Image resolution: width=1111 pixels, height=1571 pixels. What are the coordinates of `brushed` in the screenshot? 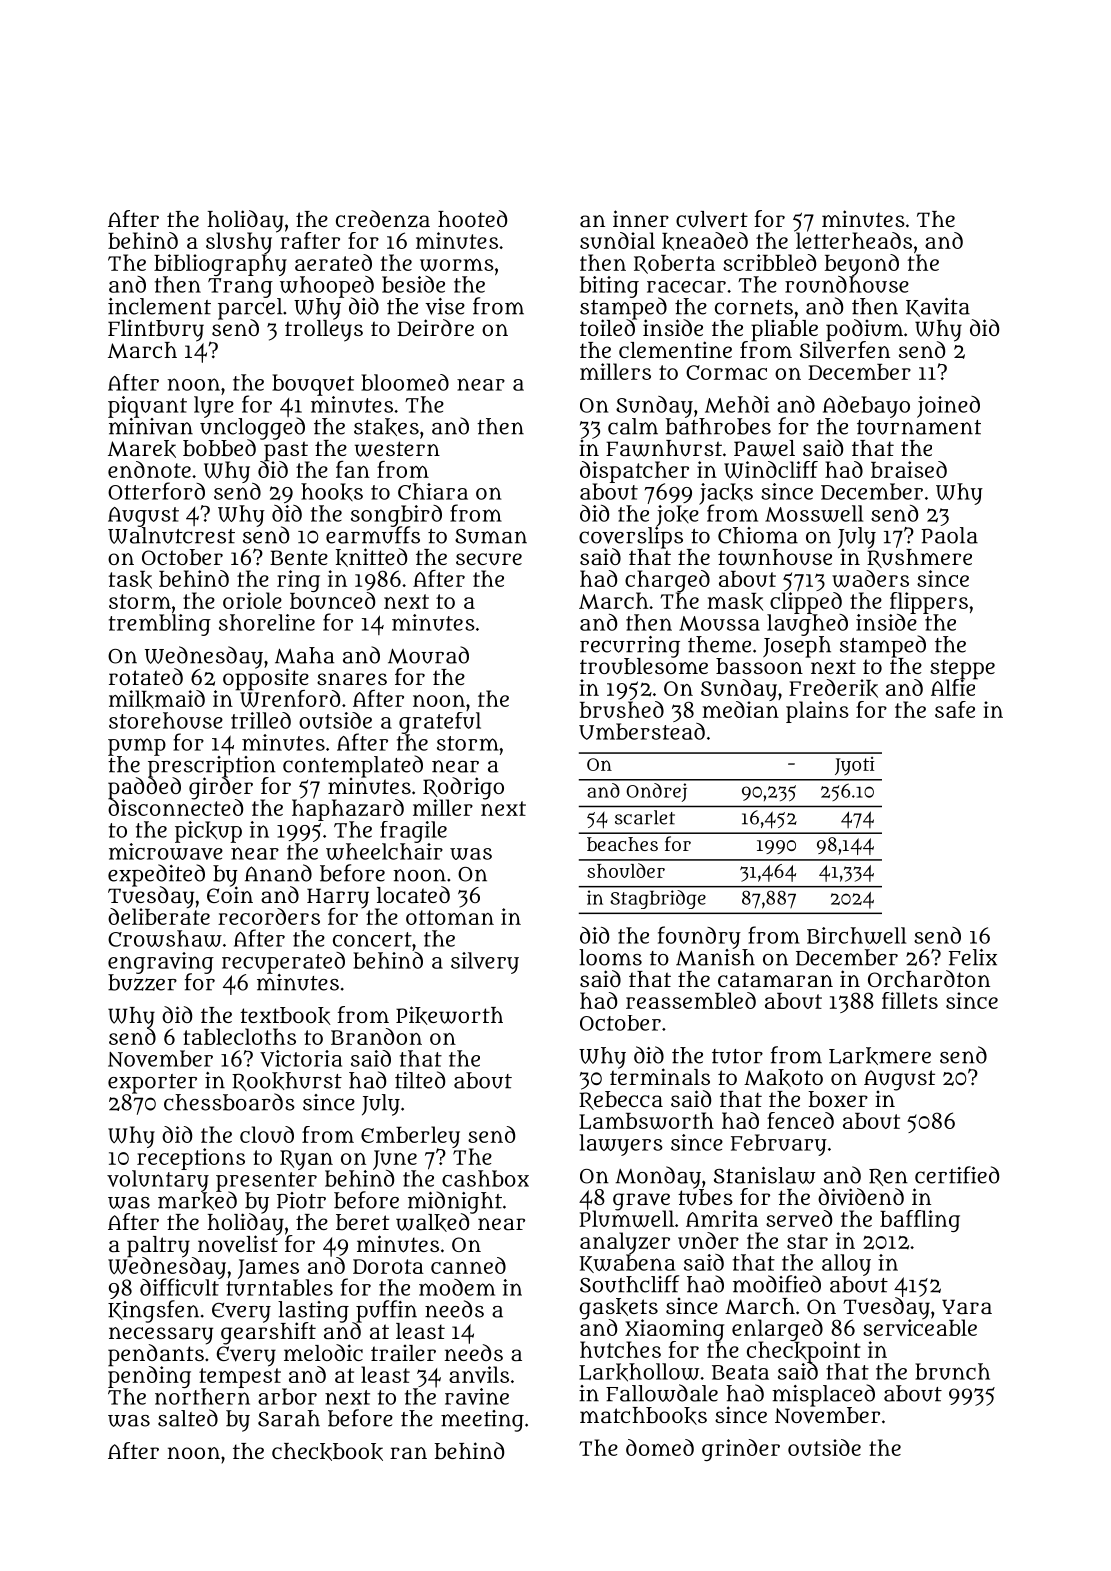 It's located at (622, 709).
